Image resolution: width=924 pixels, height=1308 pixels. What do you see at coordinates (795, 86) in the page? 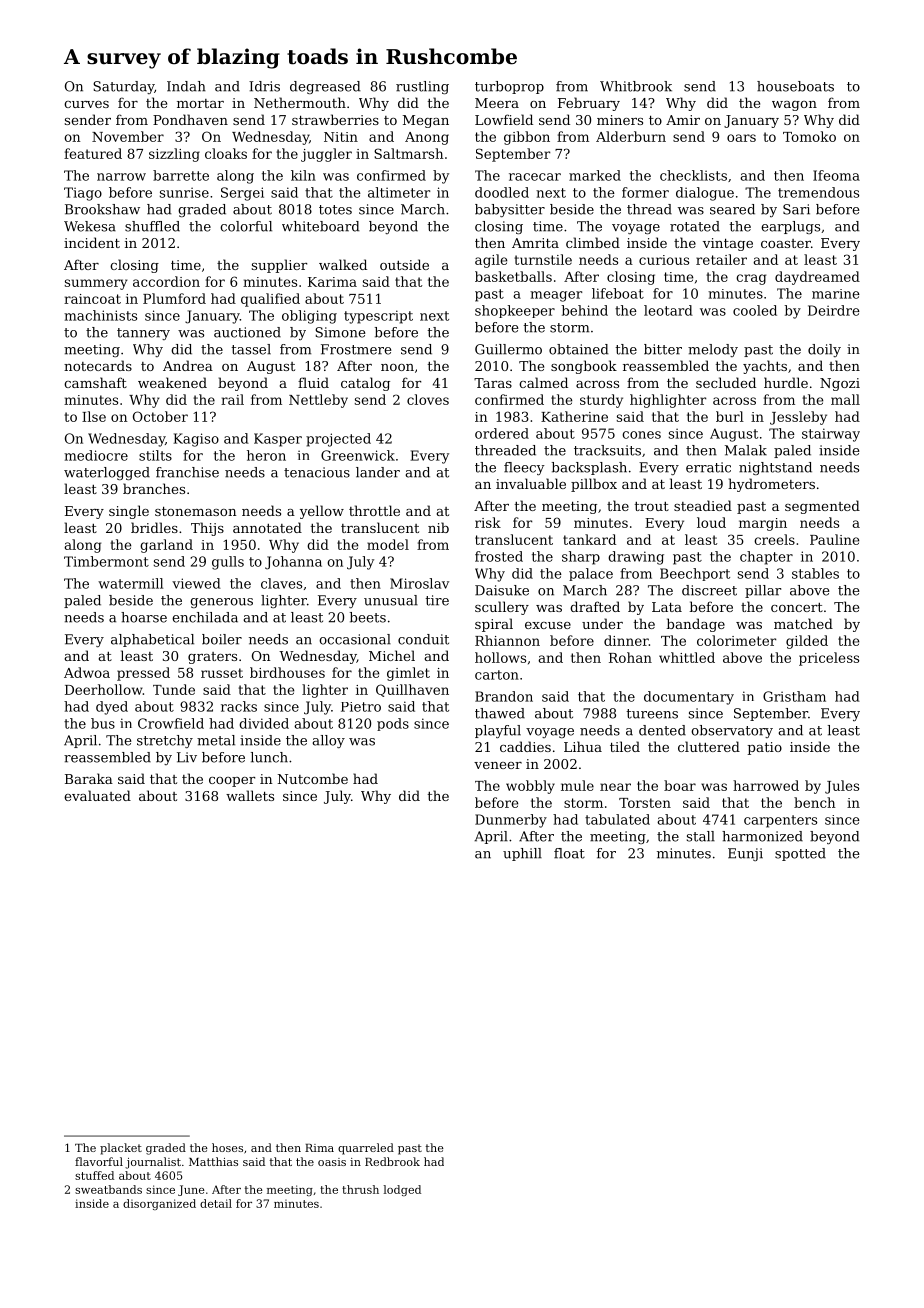
I see `houseboats` at bounding box center [795, 86].
